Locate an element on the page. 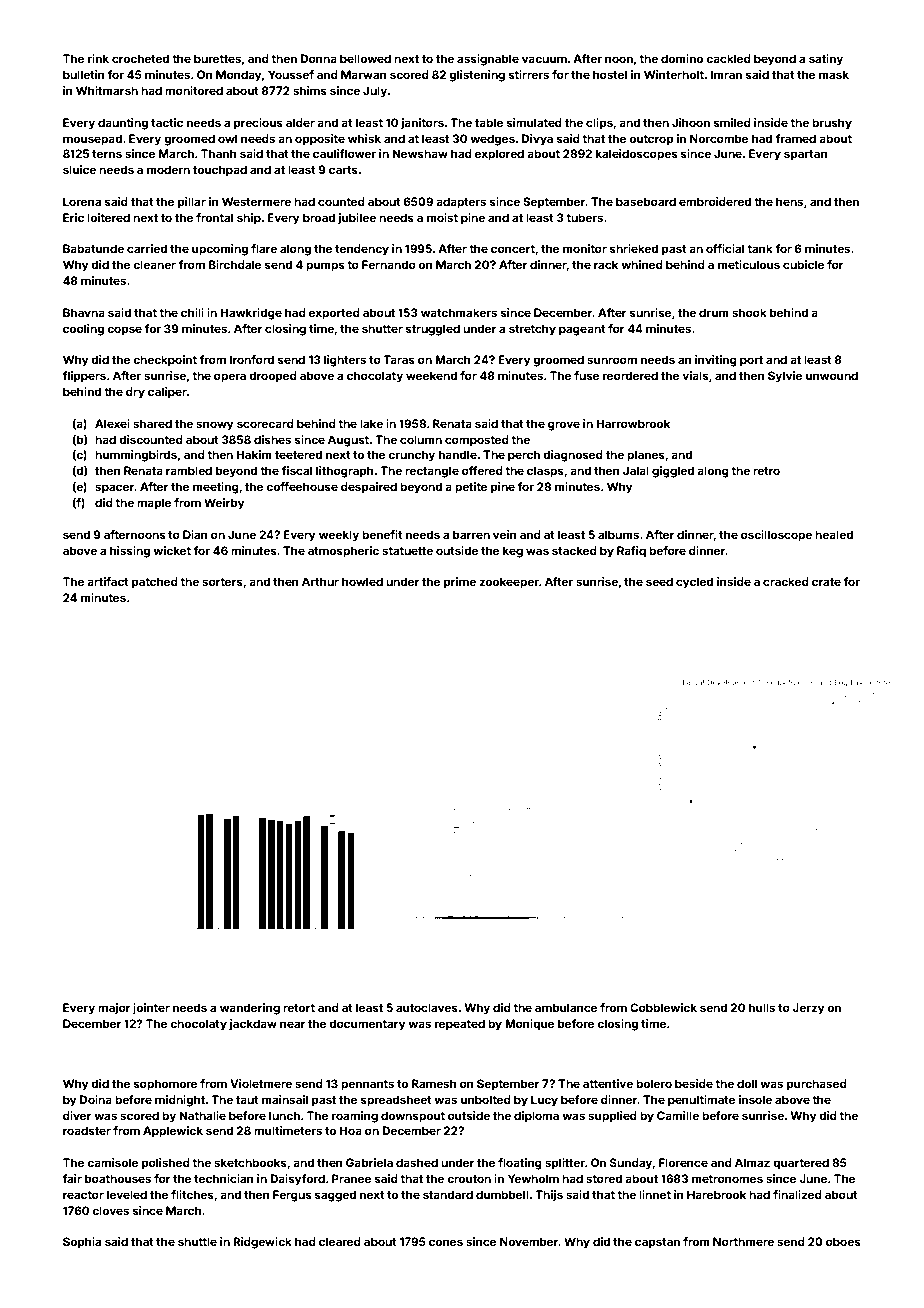 This document has height=1308, width=924. documentary is located at coordinates (367, 1025).
